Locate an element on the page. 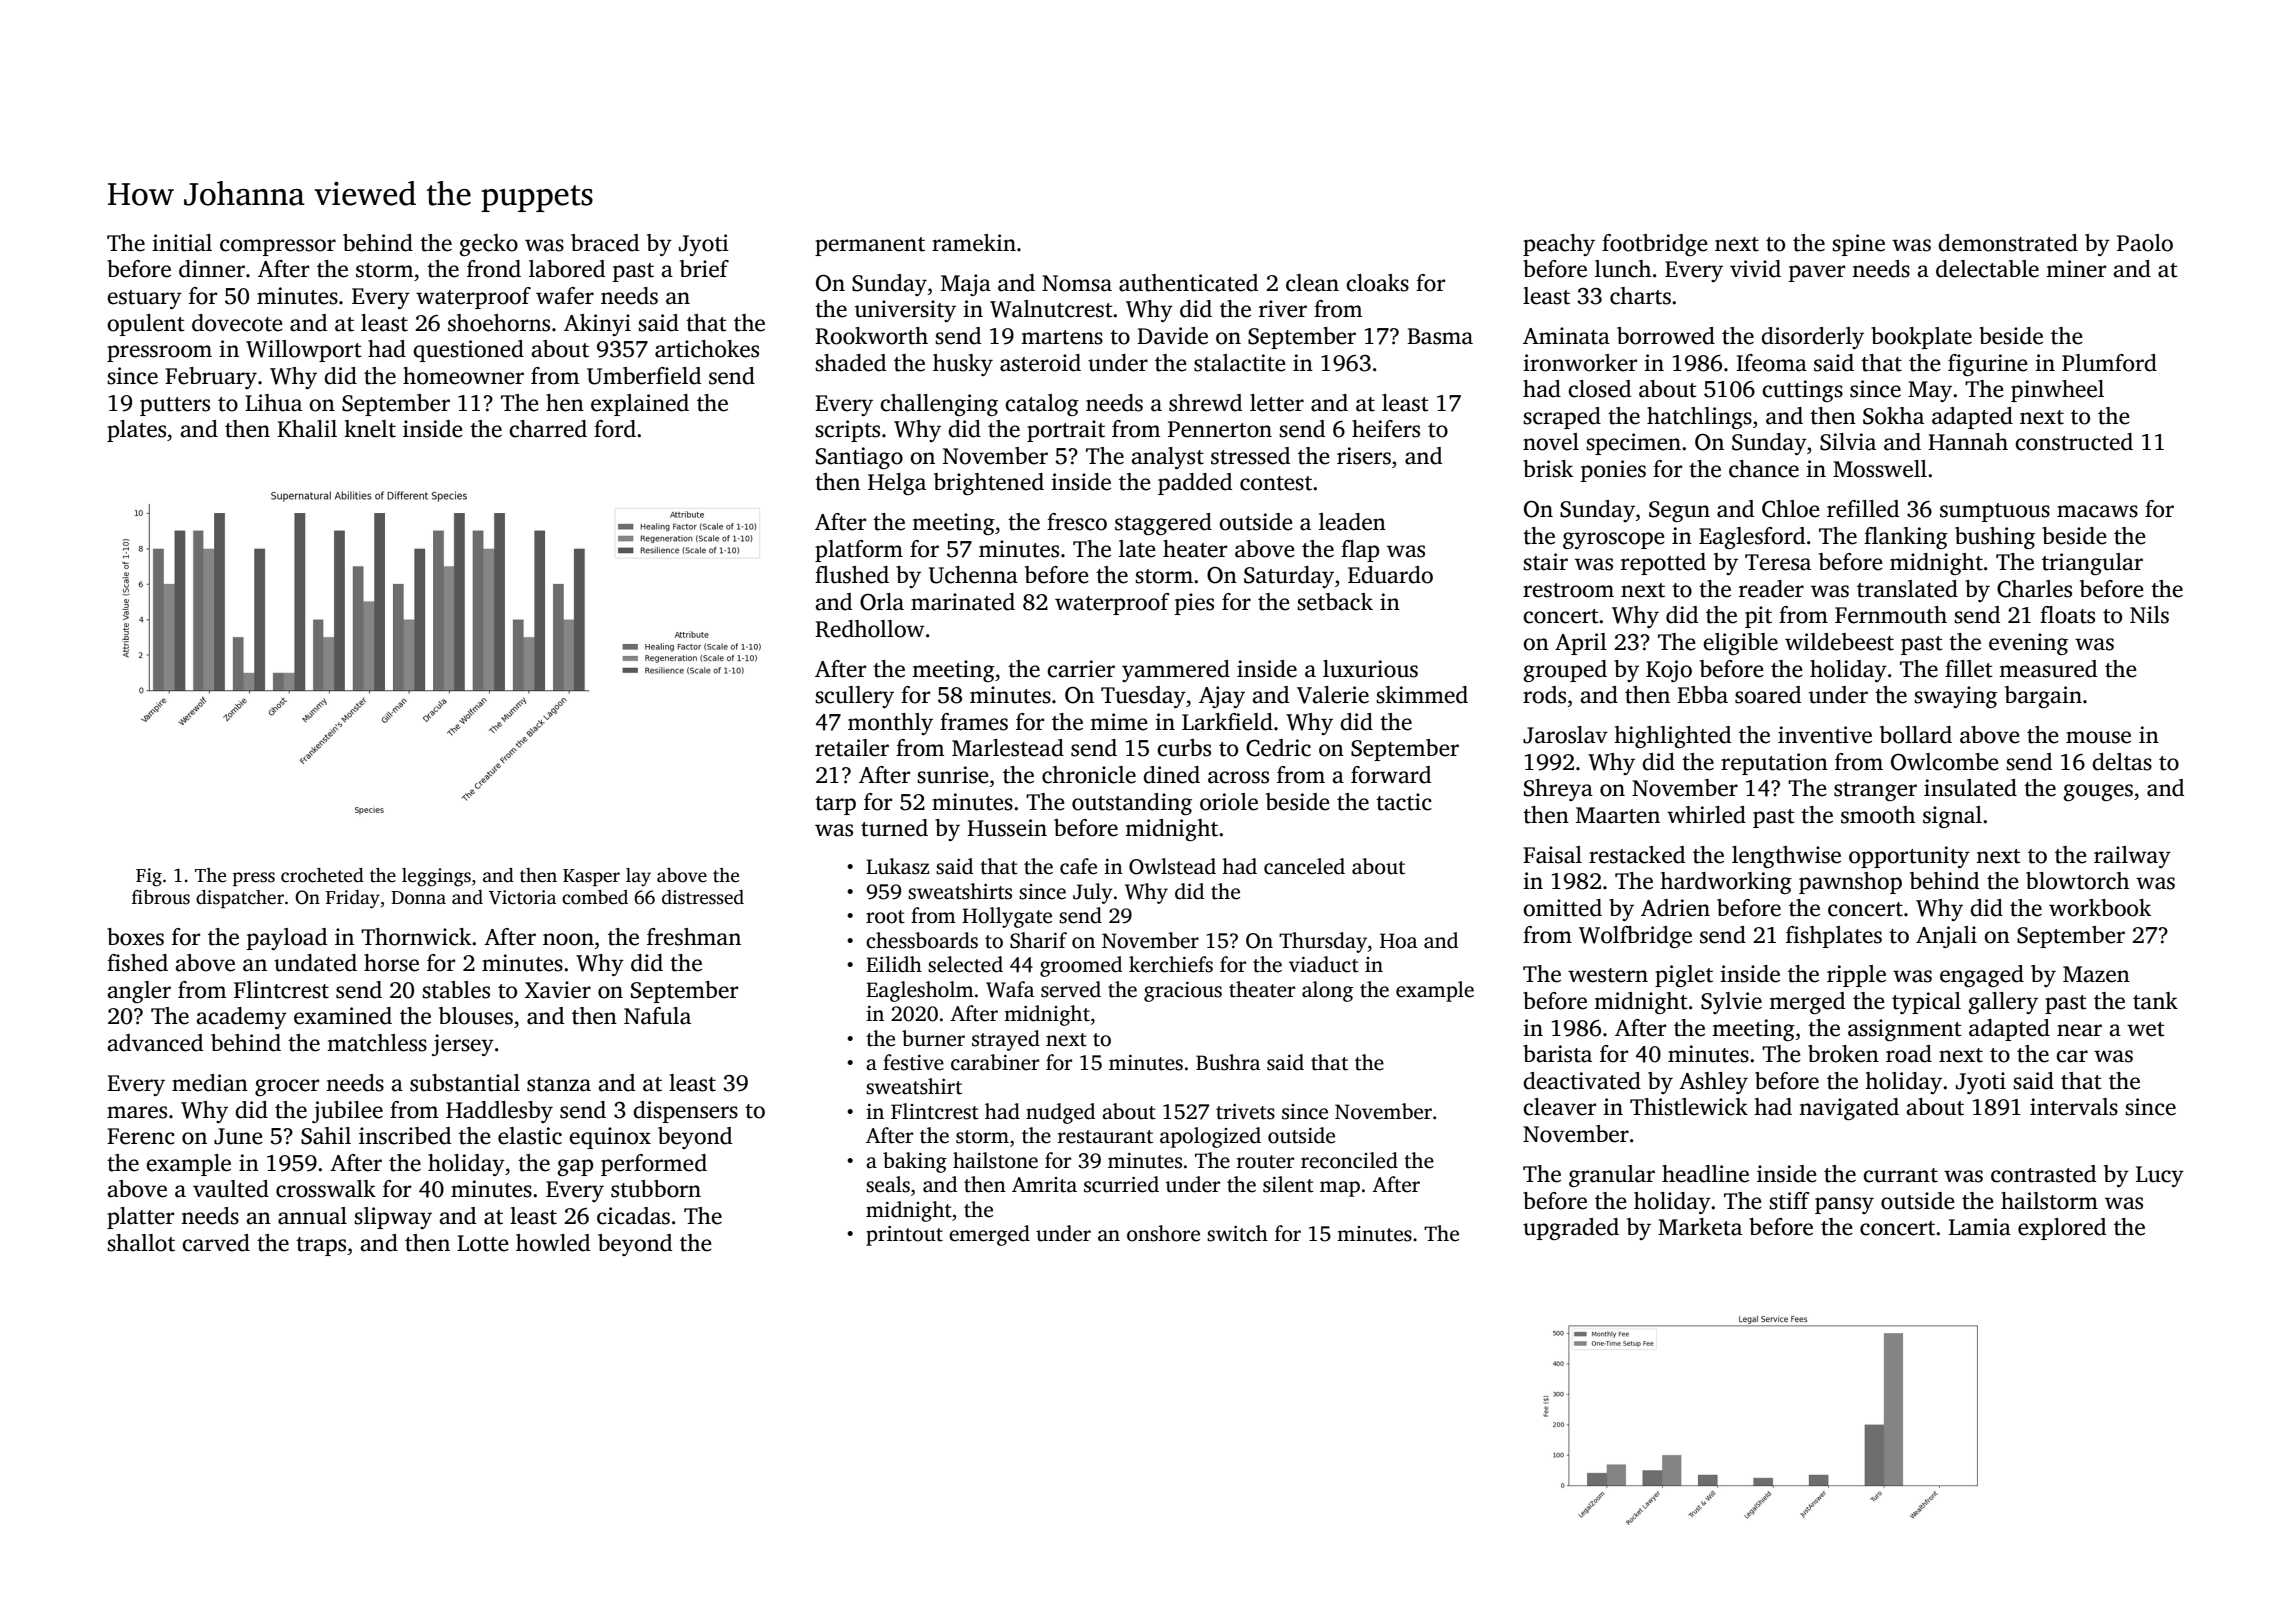 This page has height=1620, width=2292. clean is located at coordinates (1312, 283).
